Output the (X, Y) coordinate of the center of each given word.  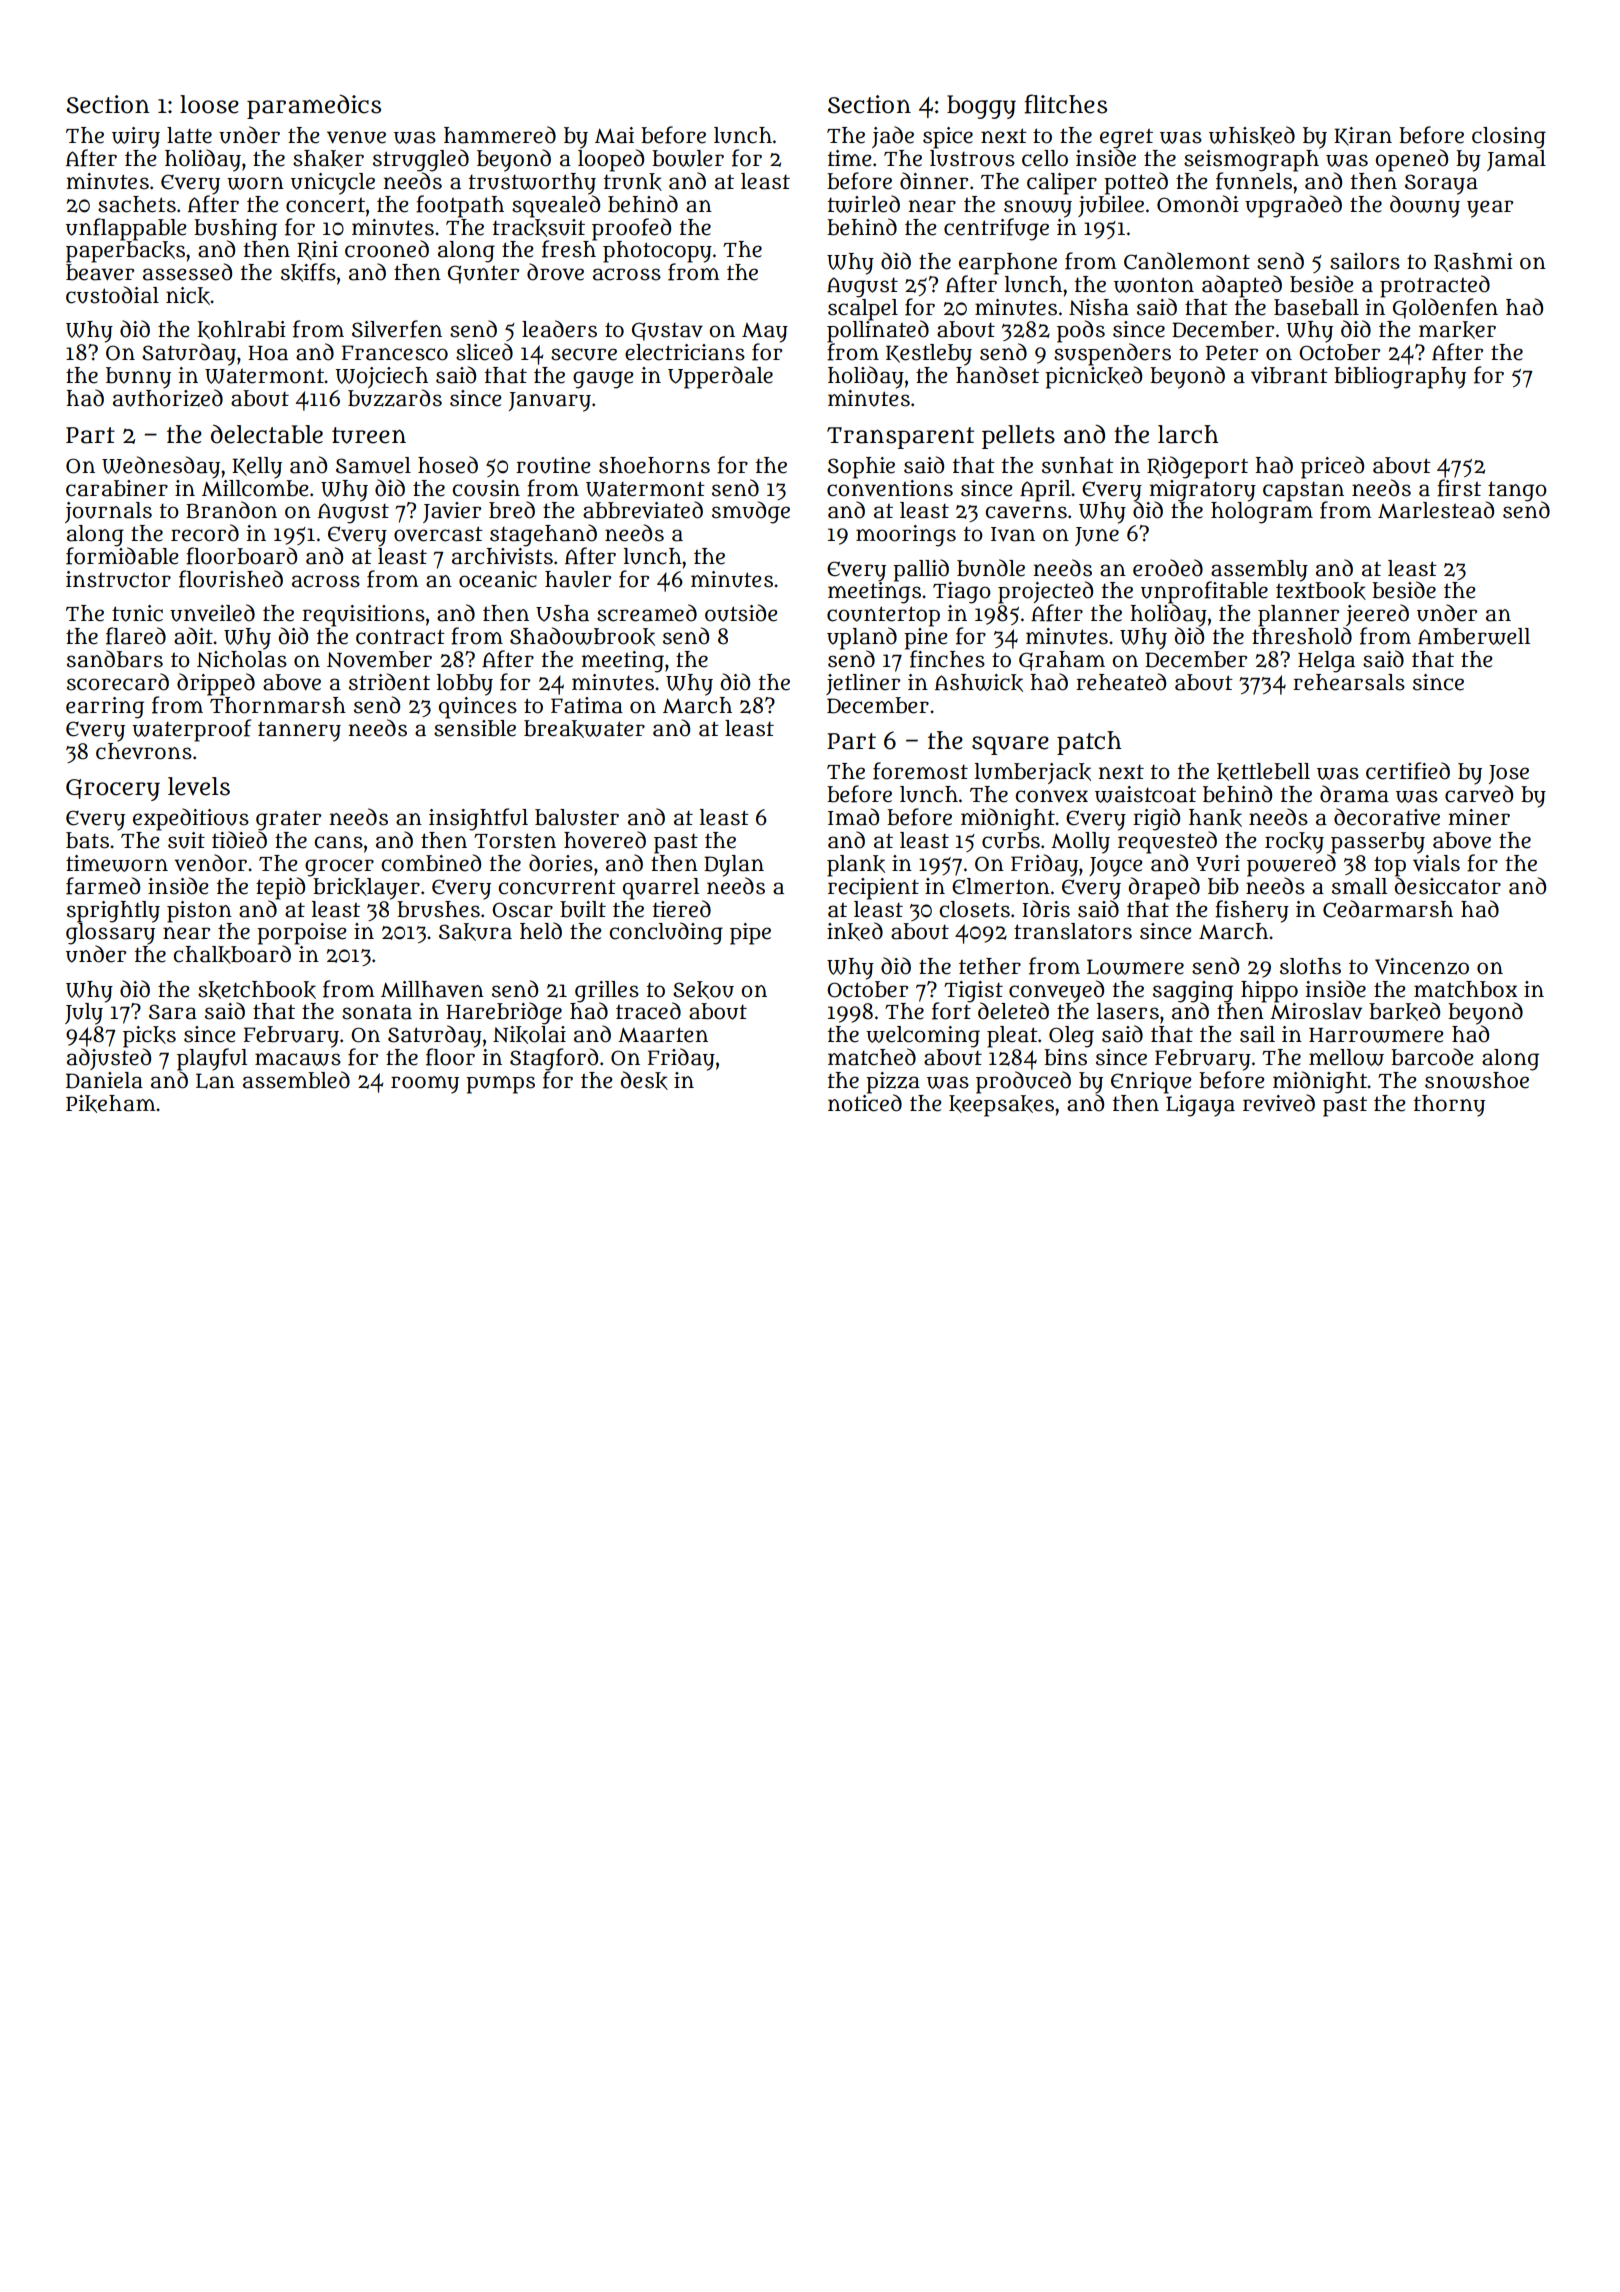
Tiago (962, 593)
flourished (231, 579)
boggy (981, 107)
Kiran (1363, 136)
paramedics (314, 106)
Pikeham (111, 1104)
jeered (1377, 615)
